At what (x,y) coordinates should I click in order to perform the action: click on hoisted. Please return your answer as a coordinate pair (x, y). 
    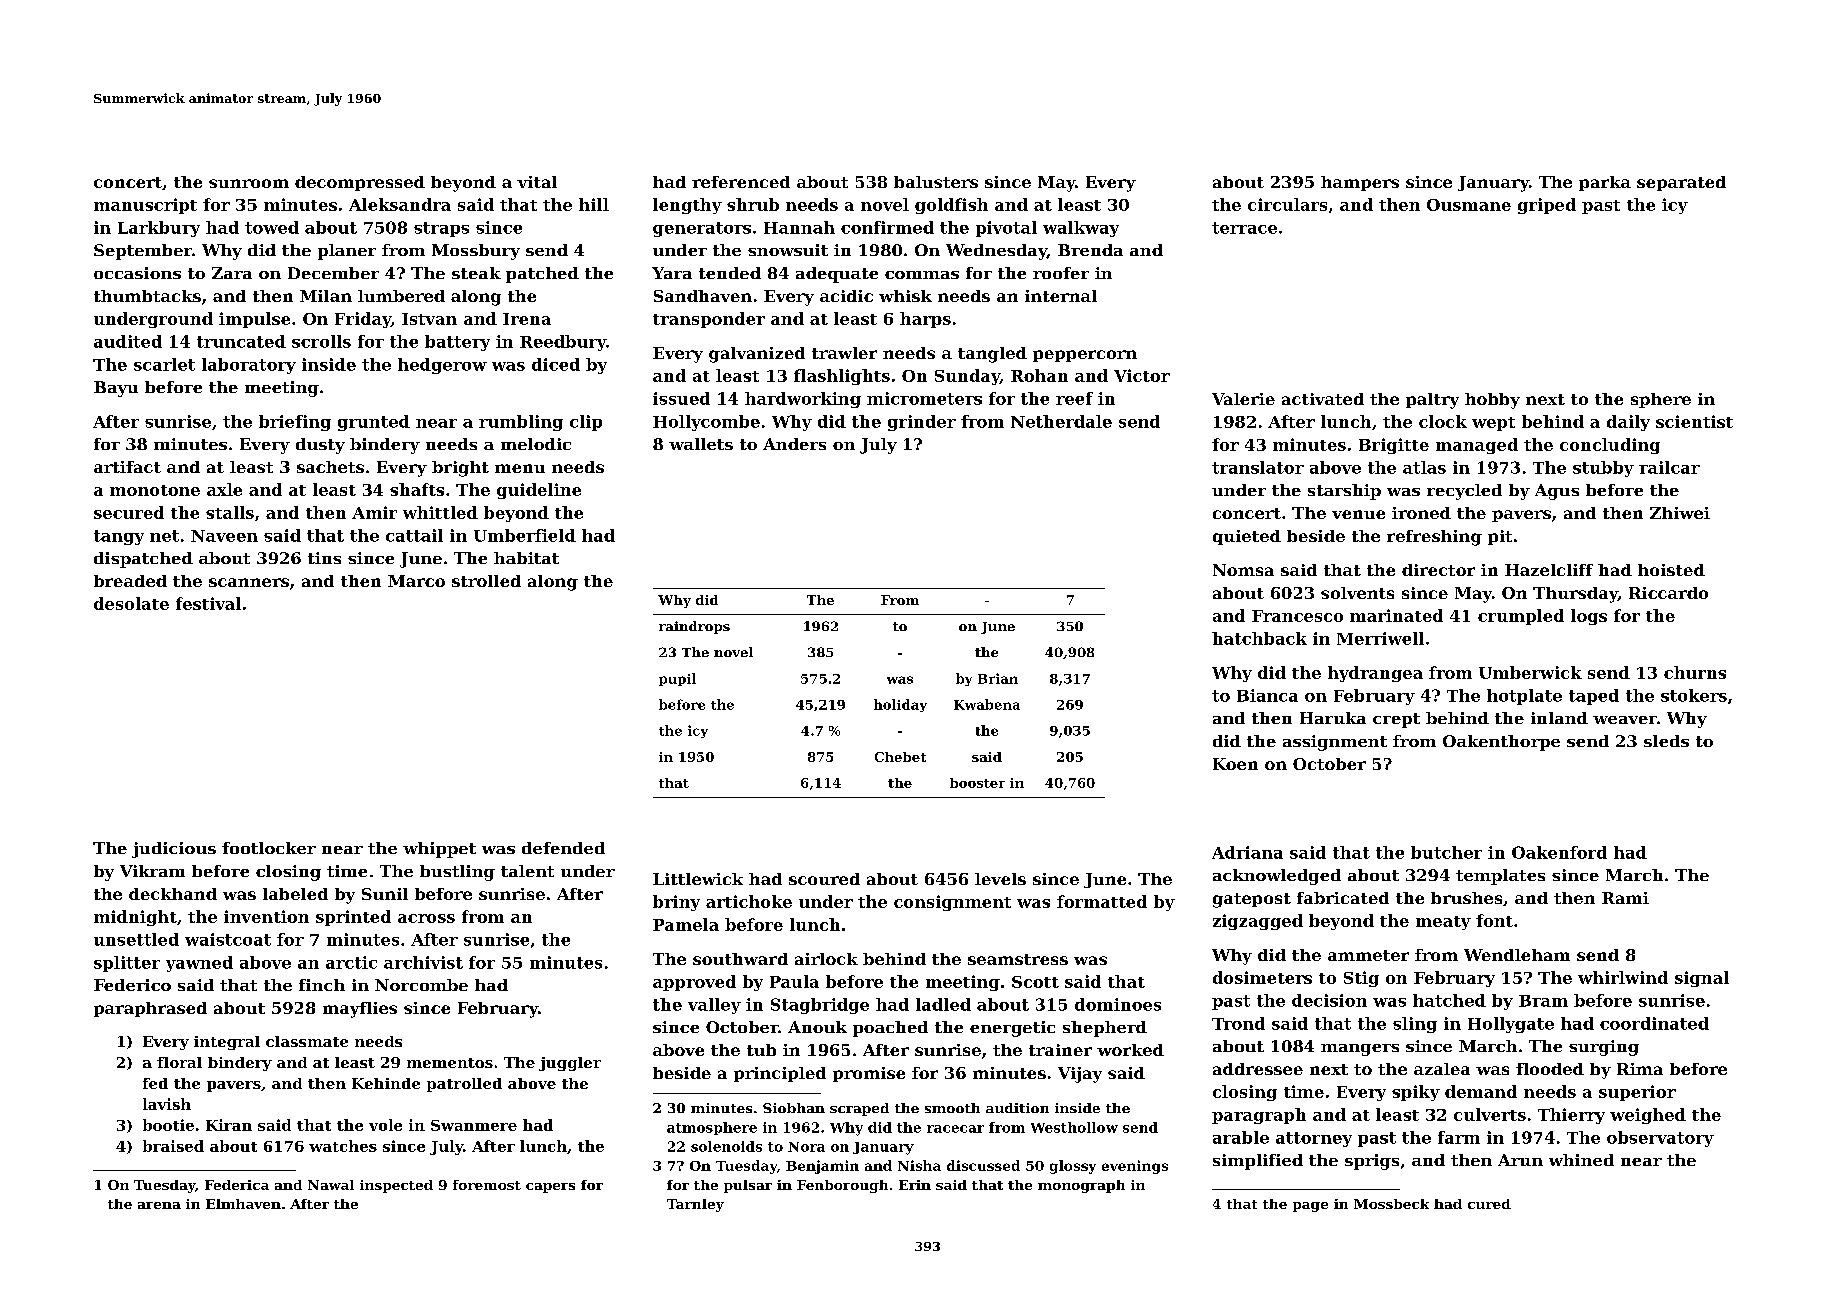
    Looking at the image, I should click on (1671, 570).
